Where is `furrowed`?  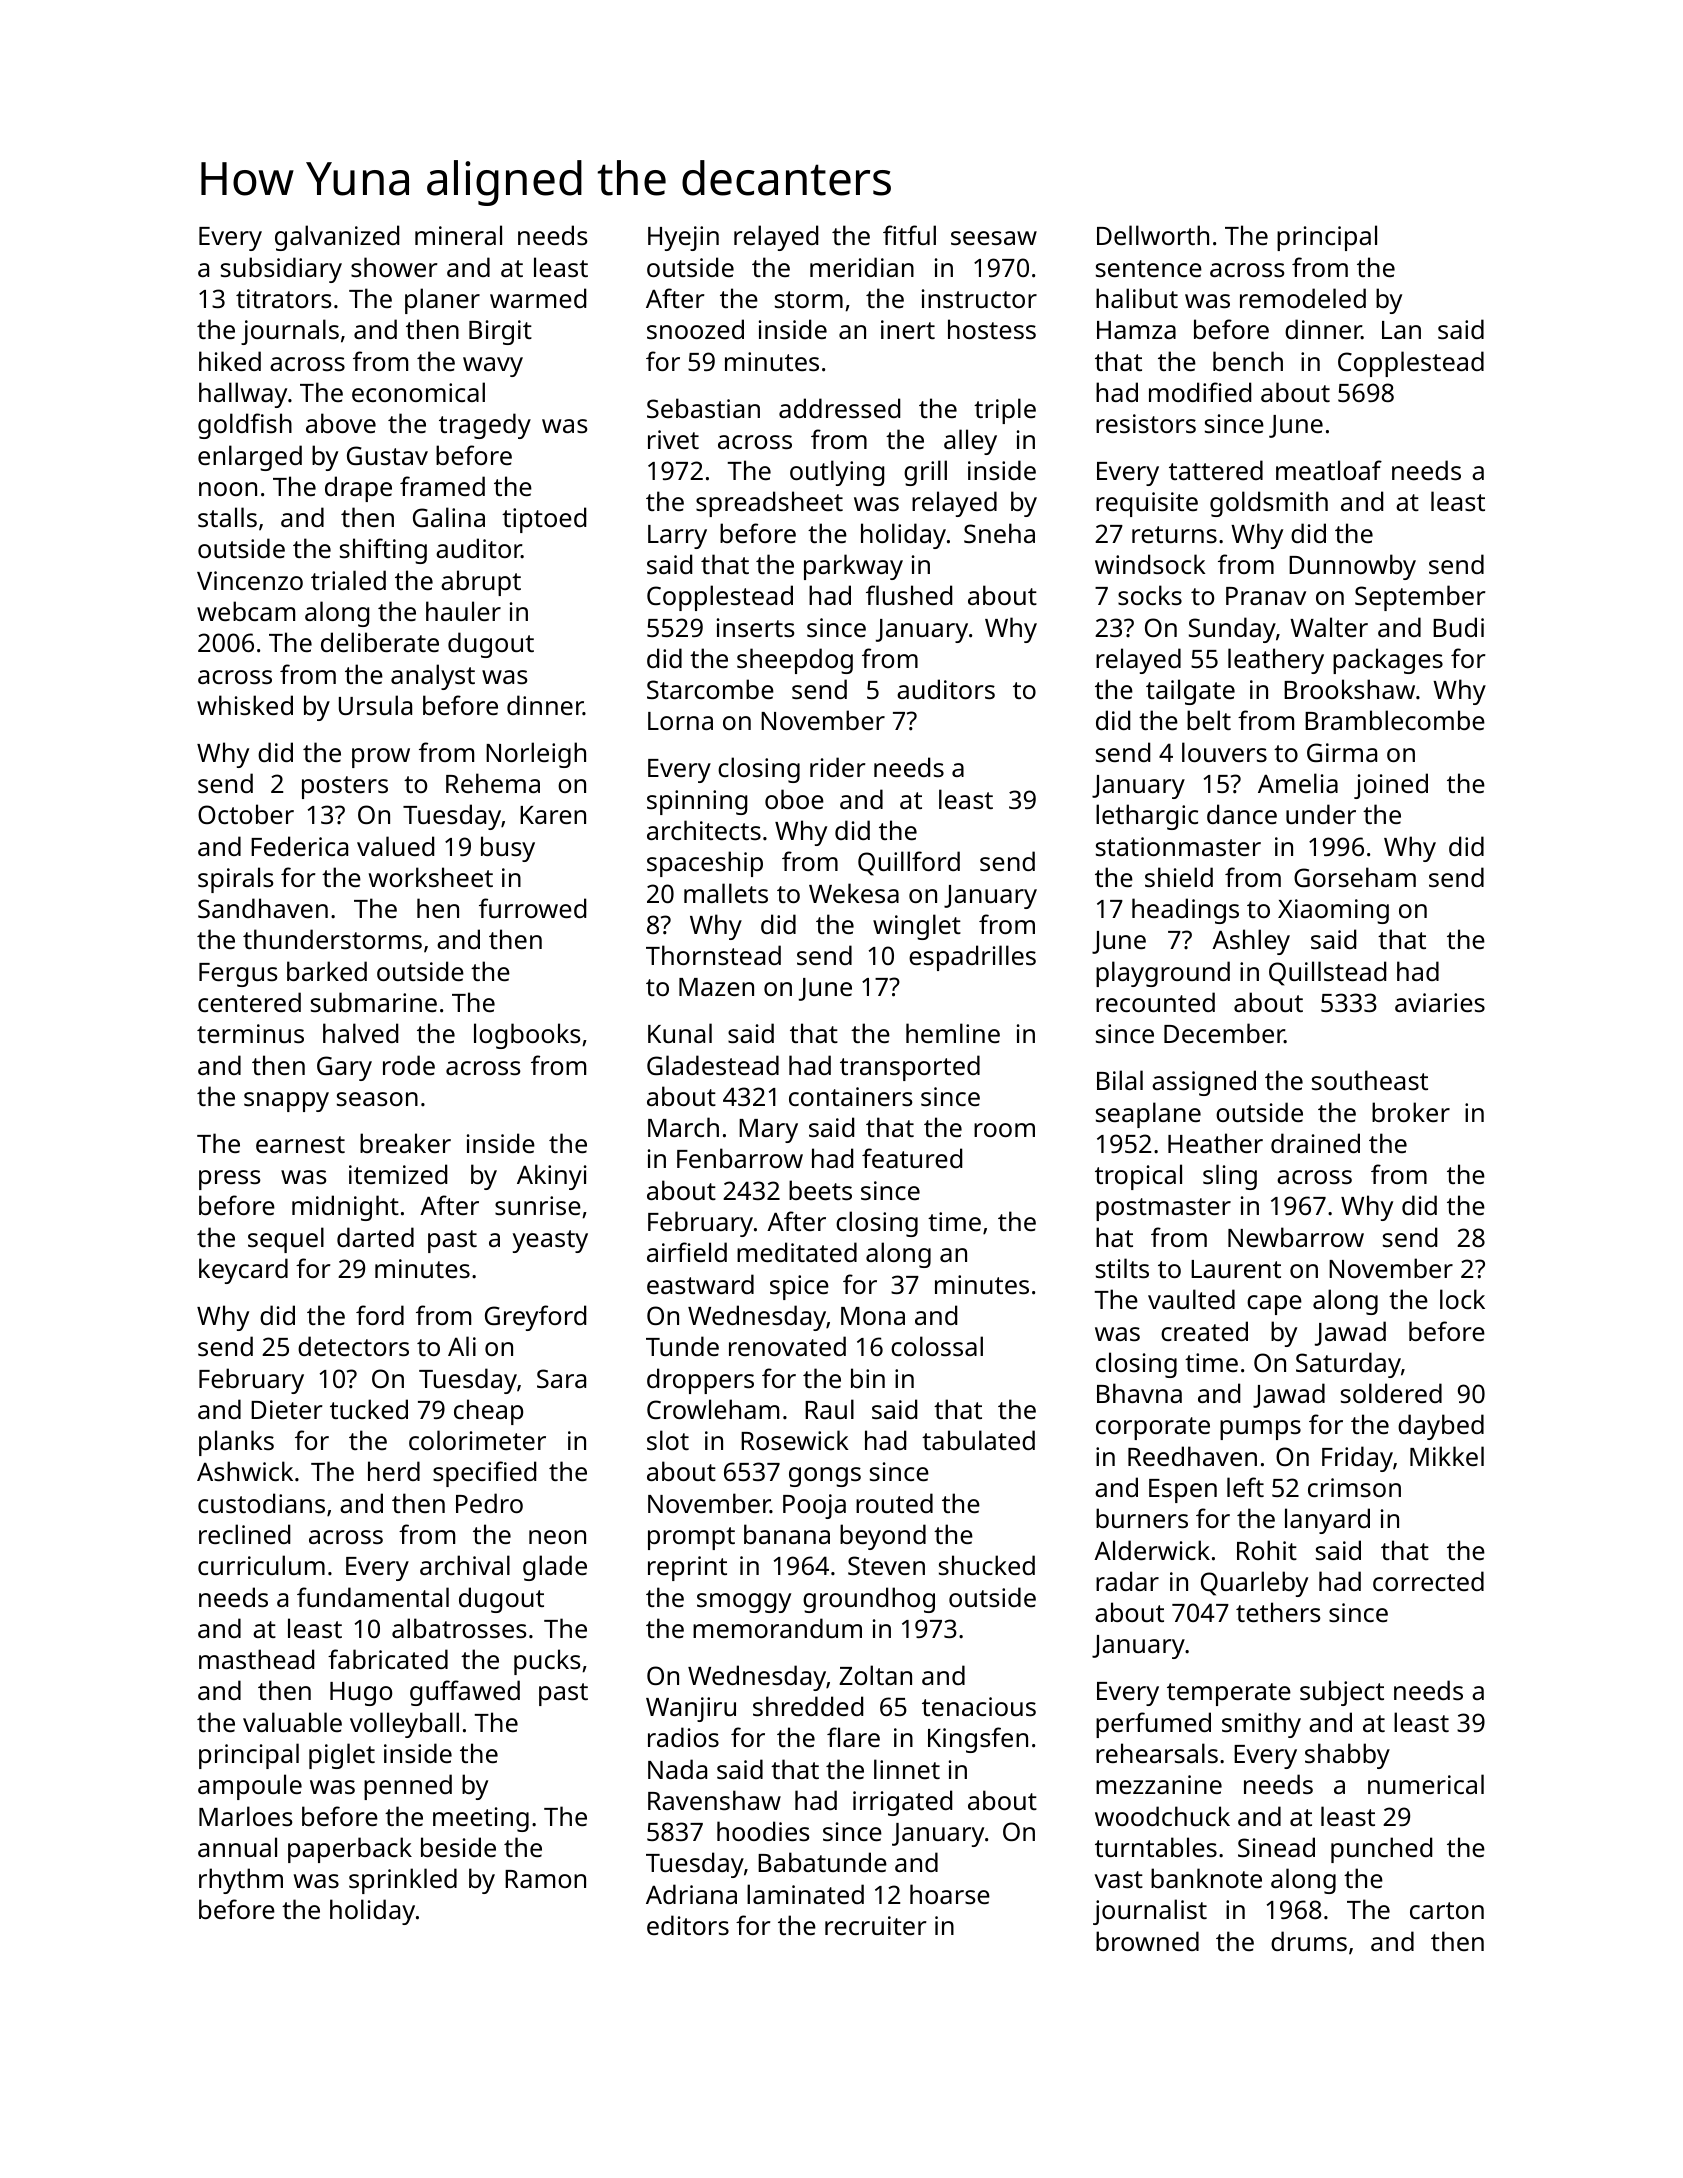
furrowed is located at coordinates (532, 908).
